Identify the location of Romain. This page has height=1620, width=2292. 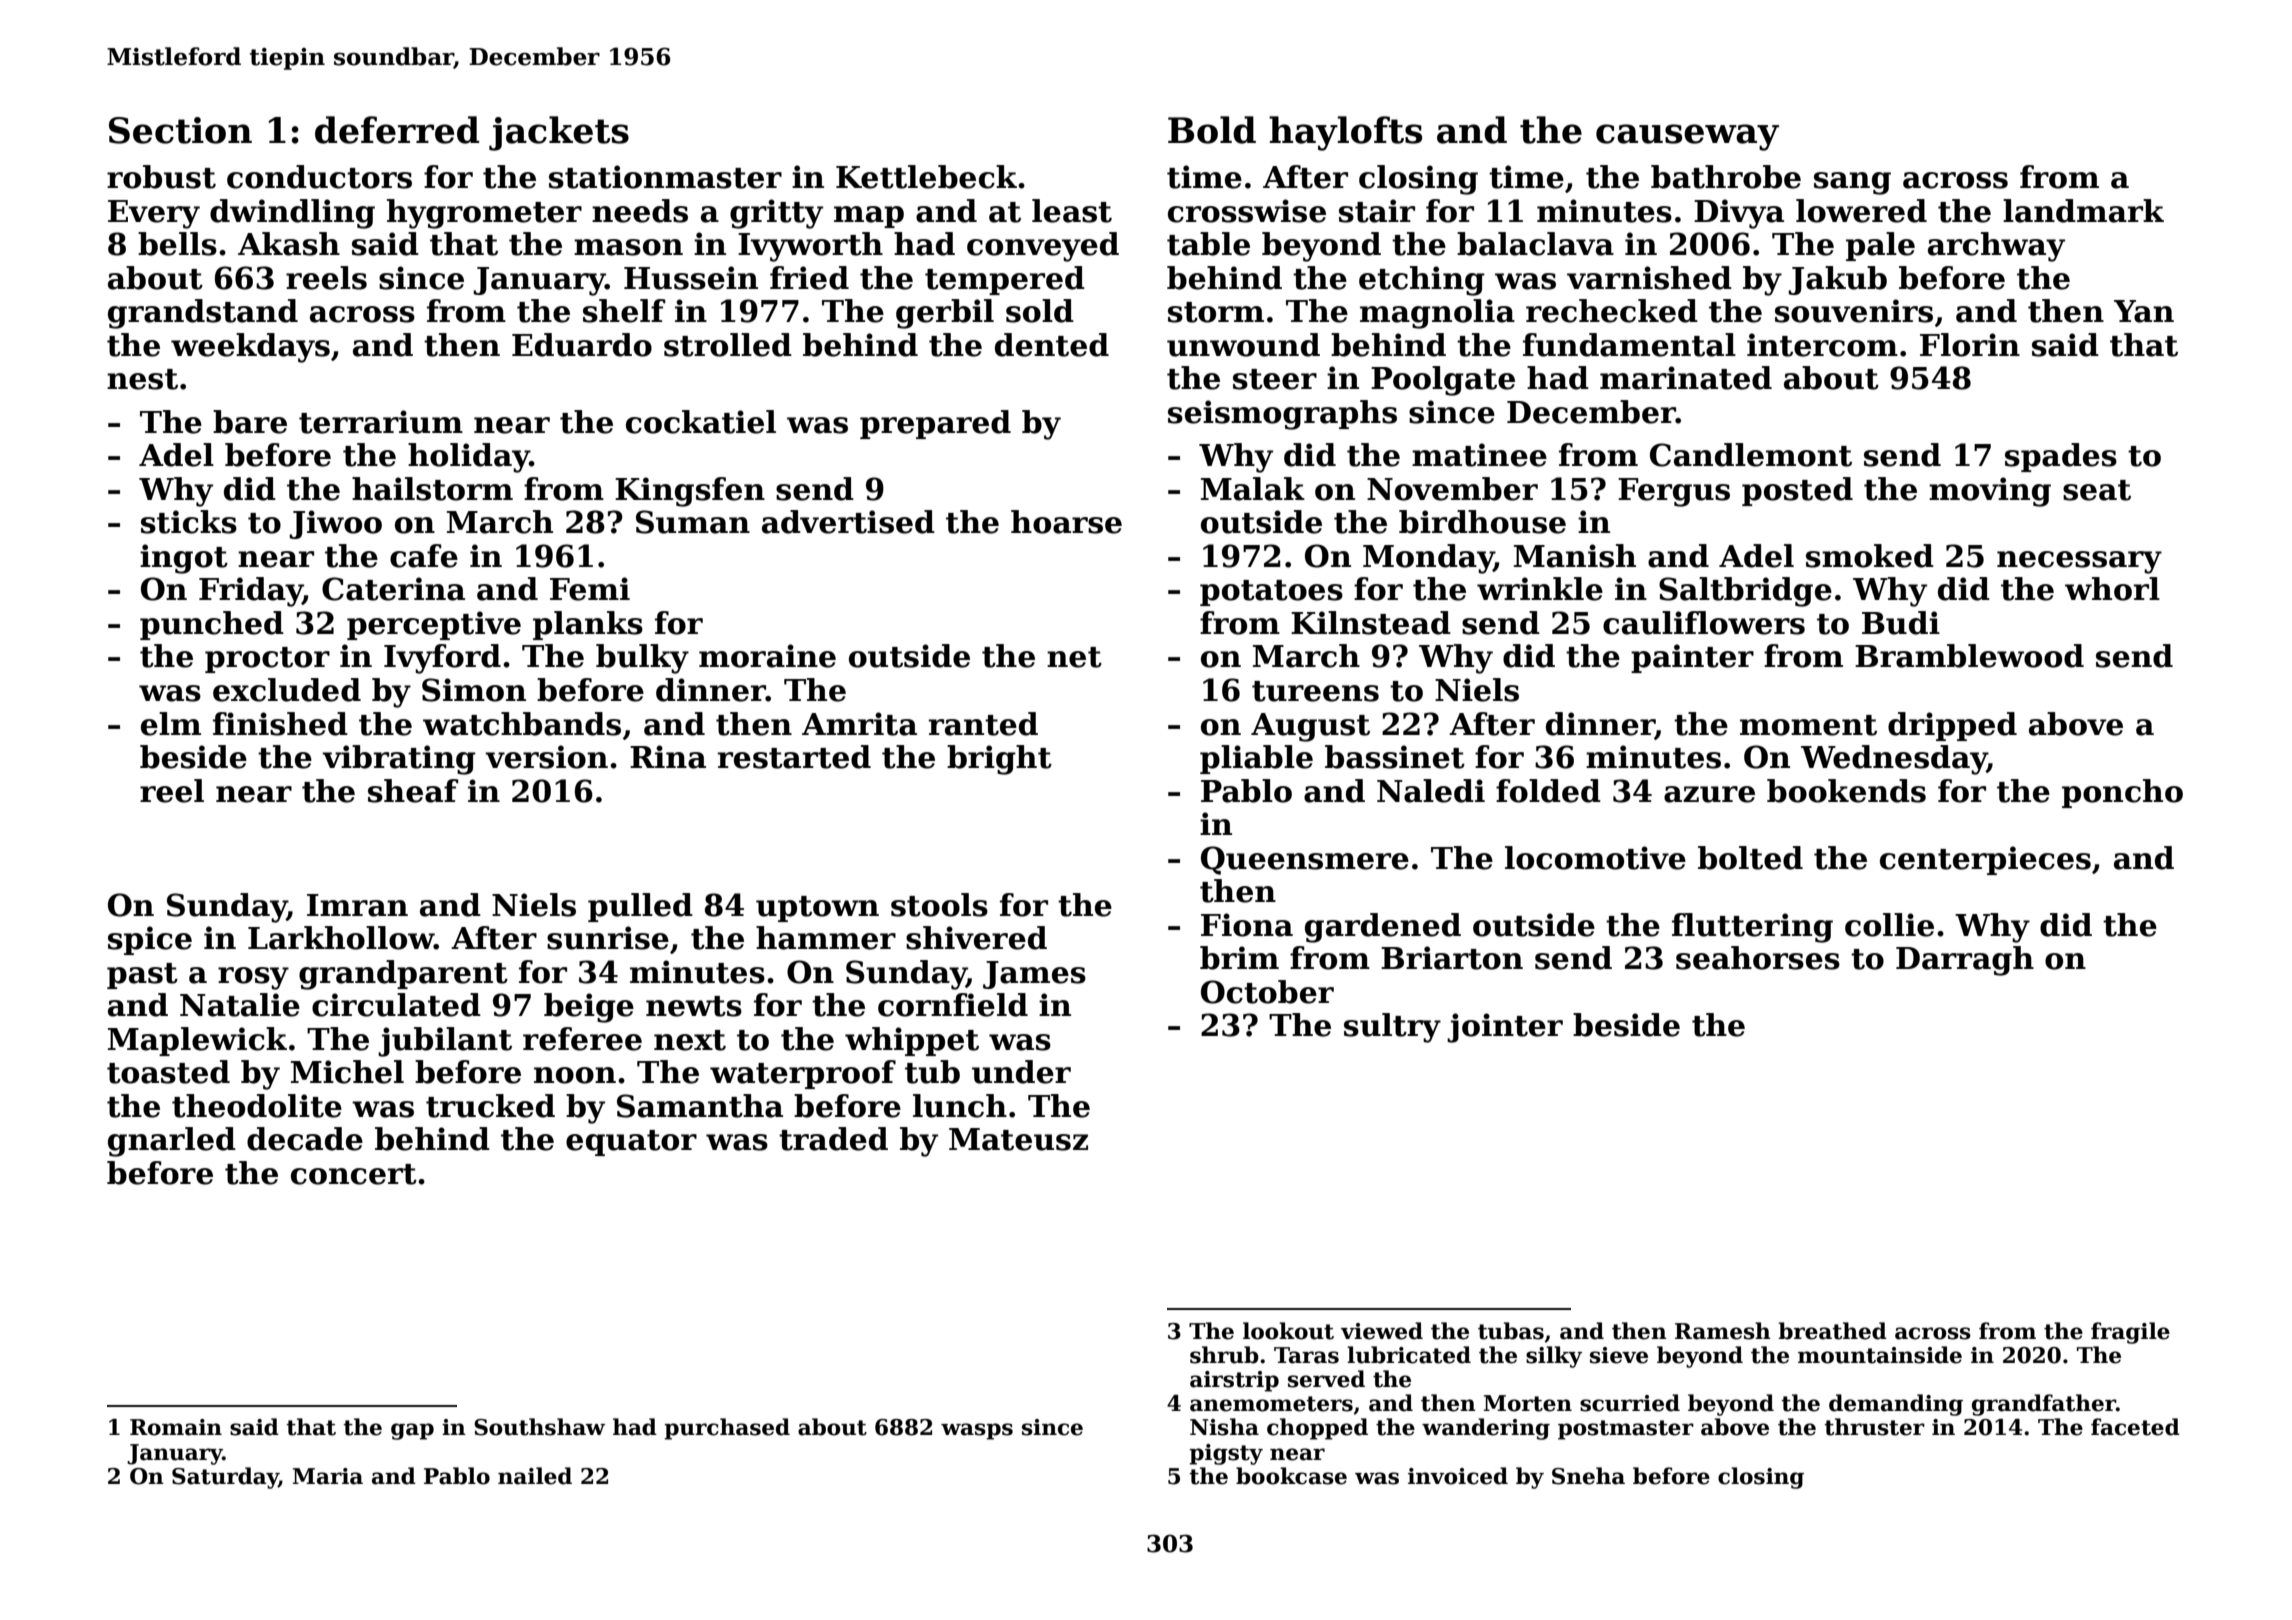
(176, 1427).
